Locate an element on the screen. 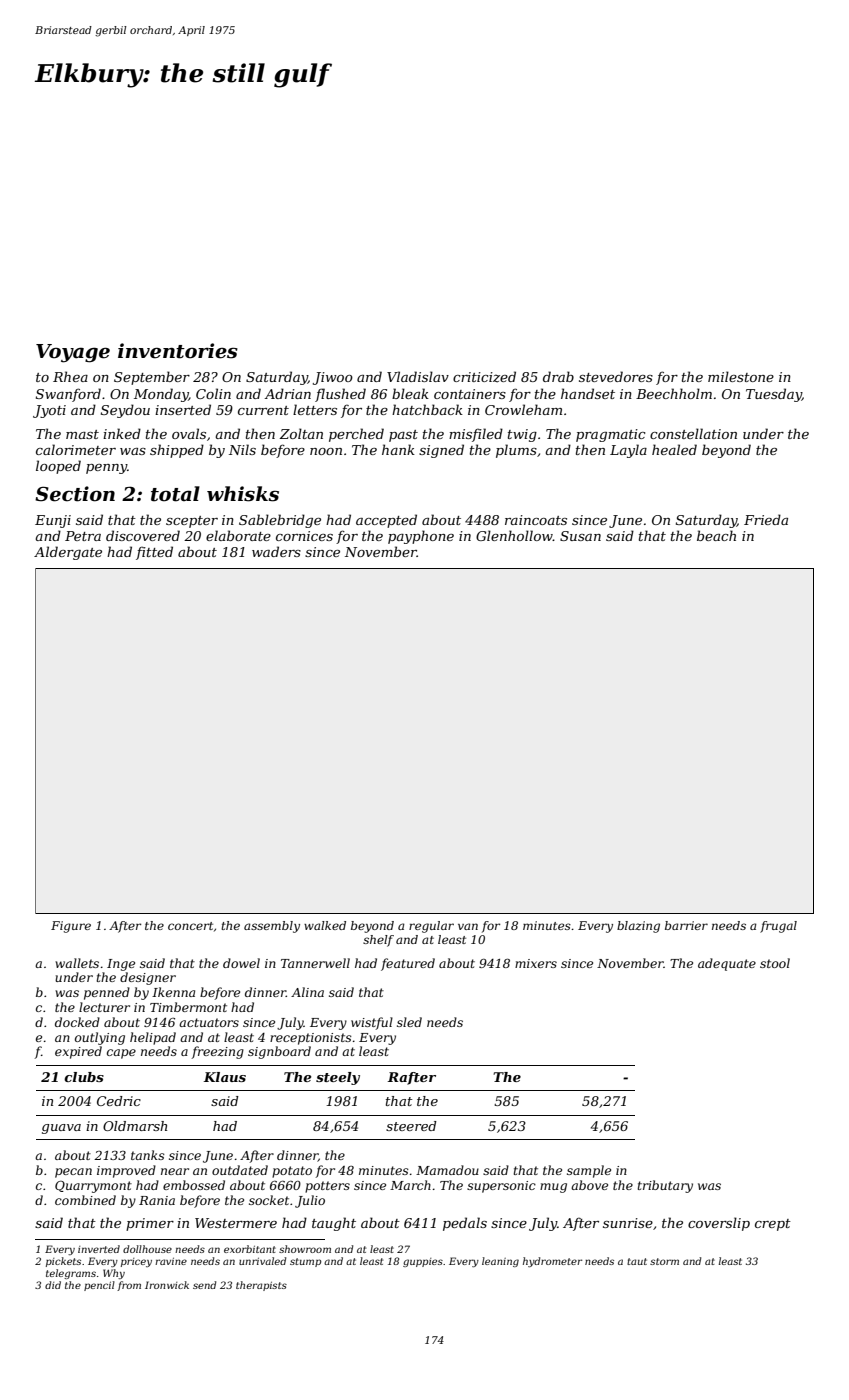  Tannerwell is located at coordinates (315, 963).
